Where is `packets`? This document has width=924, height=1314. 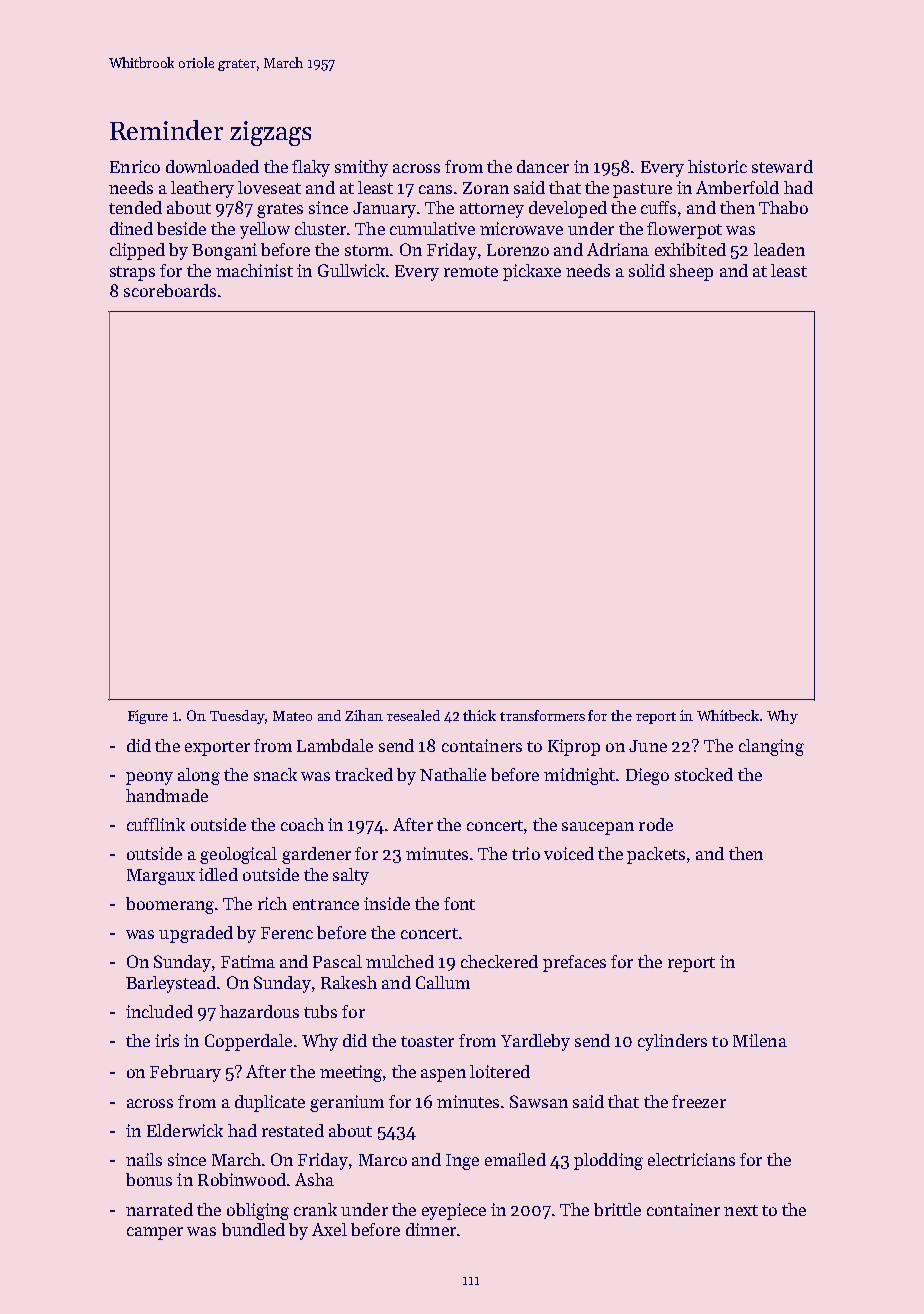 packets is located at coordinates (656, 855).
